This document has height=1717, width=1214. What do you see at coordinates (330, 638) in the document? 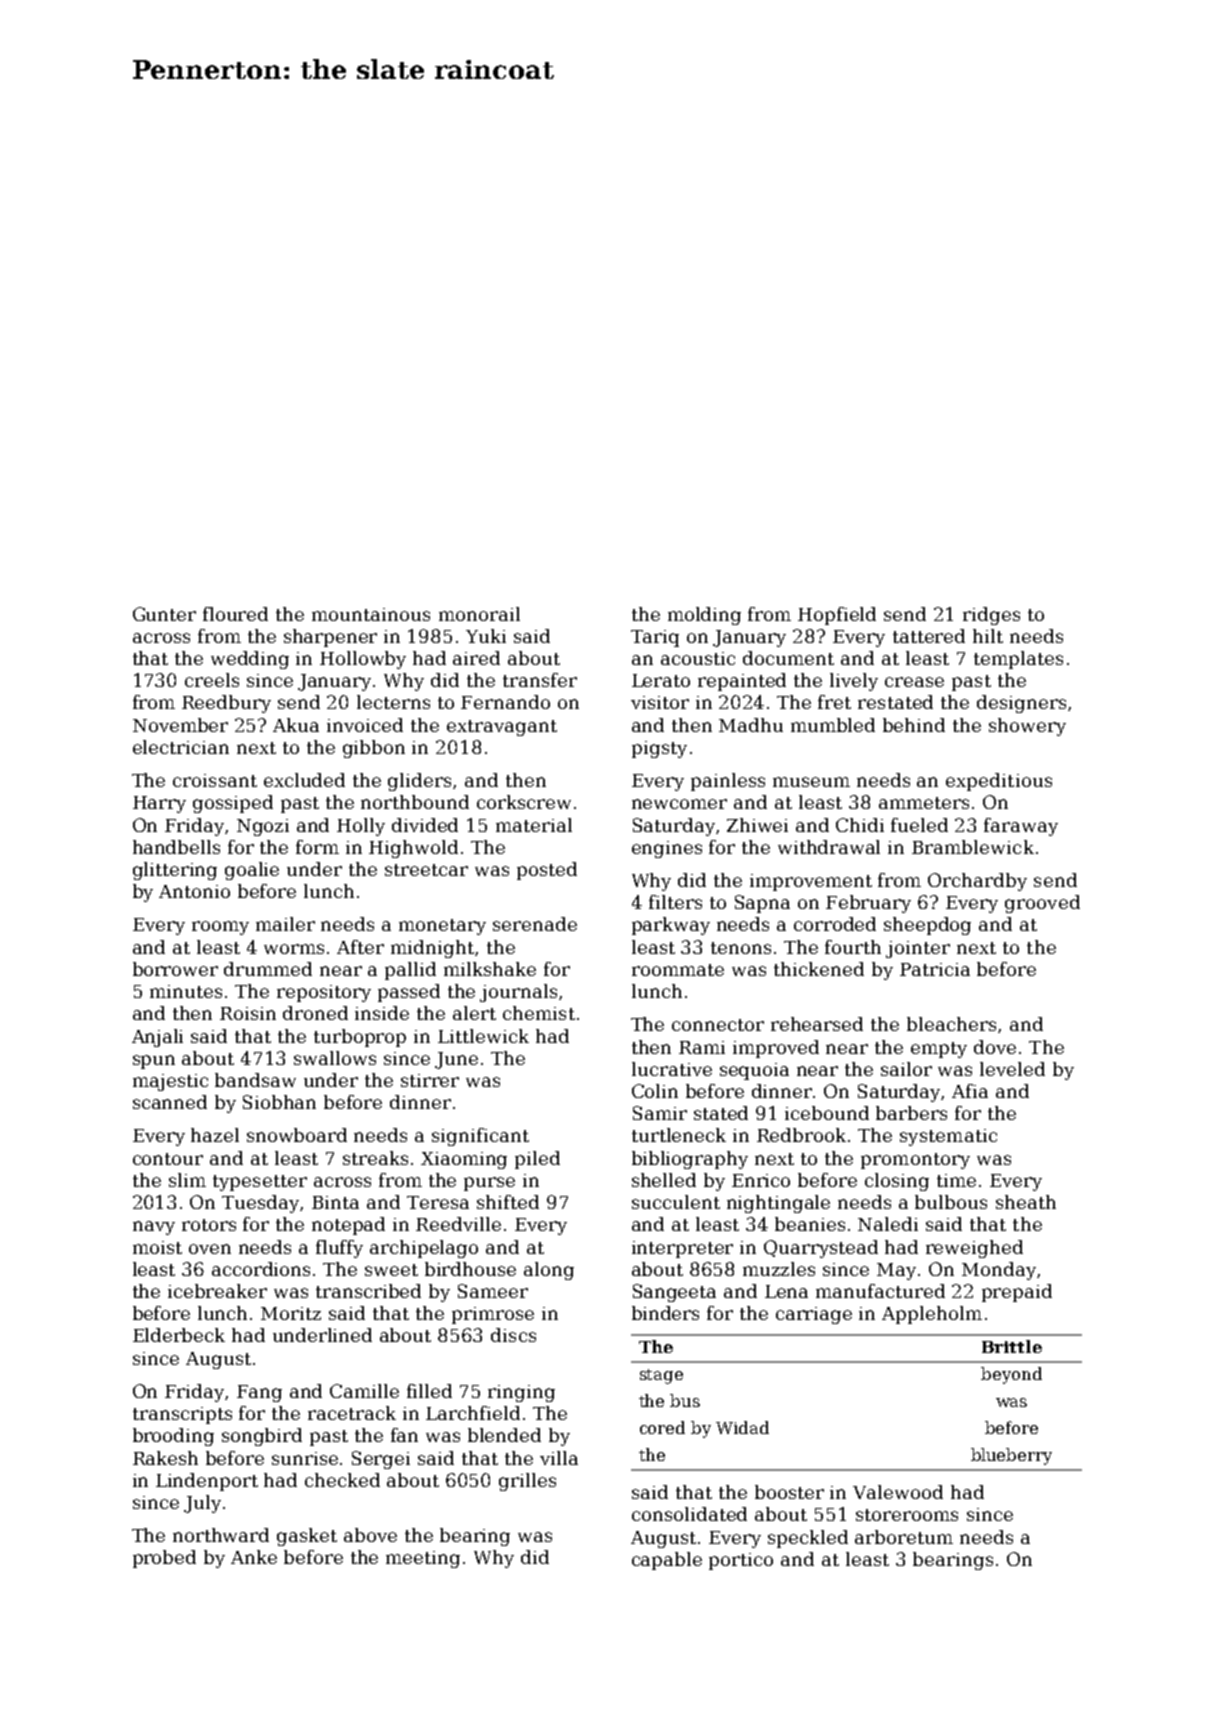
I see `sharpener` at bounding box center [330, 638].
